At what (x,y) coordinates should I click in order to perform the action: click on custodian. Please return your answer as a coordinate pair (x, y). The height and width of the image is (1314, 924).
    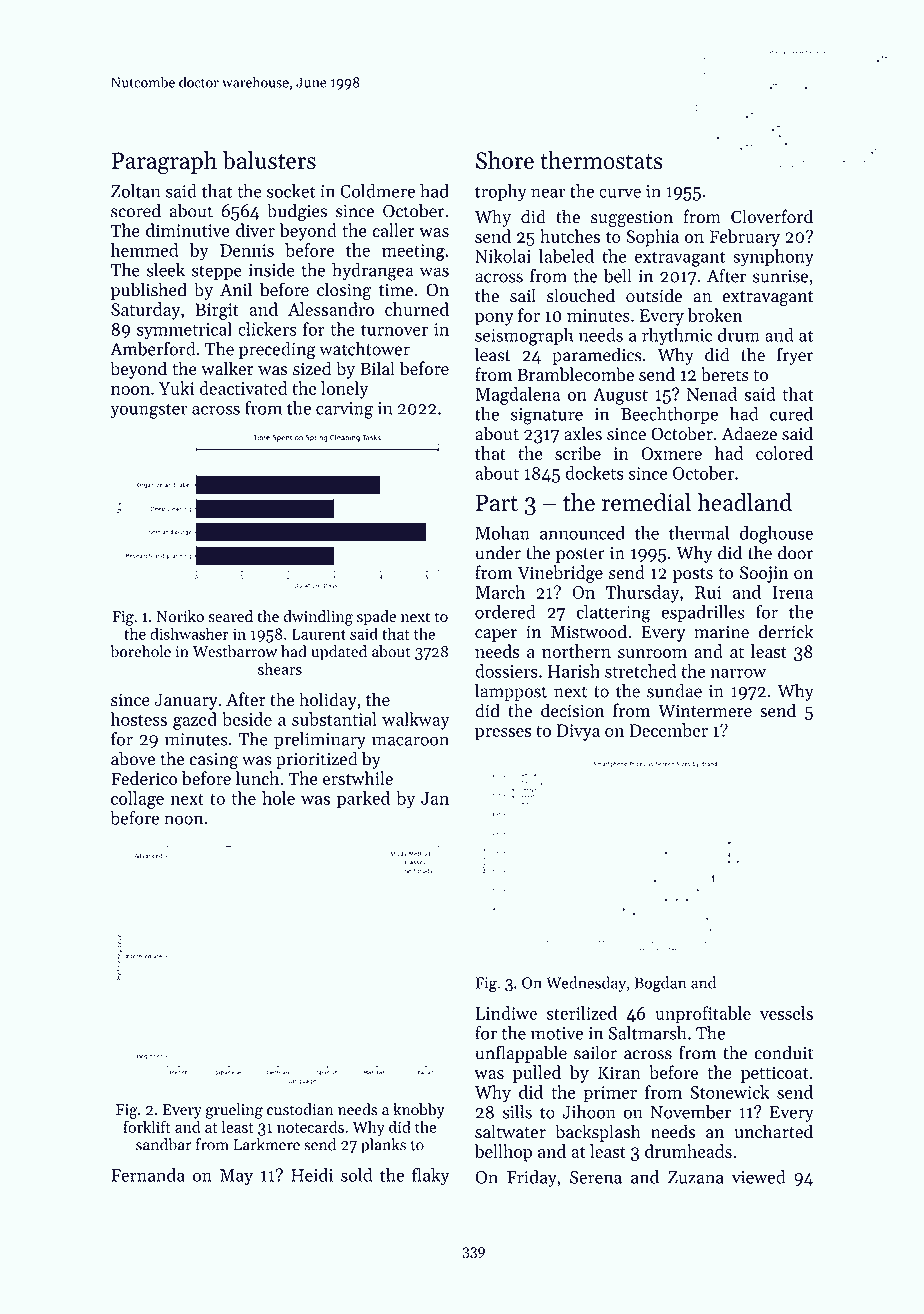
    Looking at the image, I should click on (300, 1109).
